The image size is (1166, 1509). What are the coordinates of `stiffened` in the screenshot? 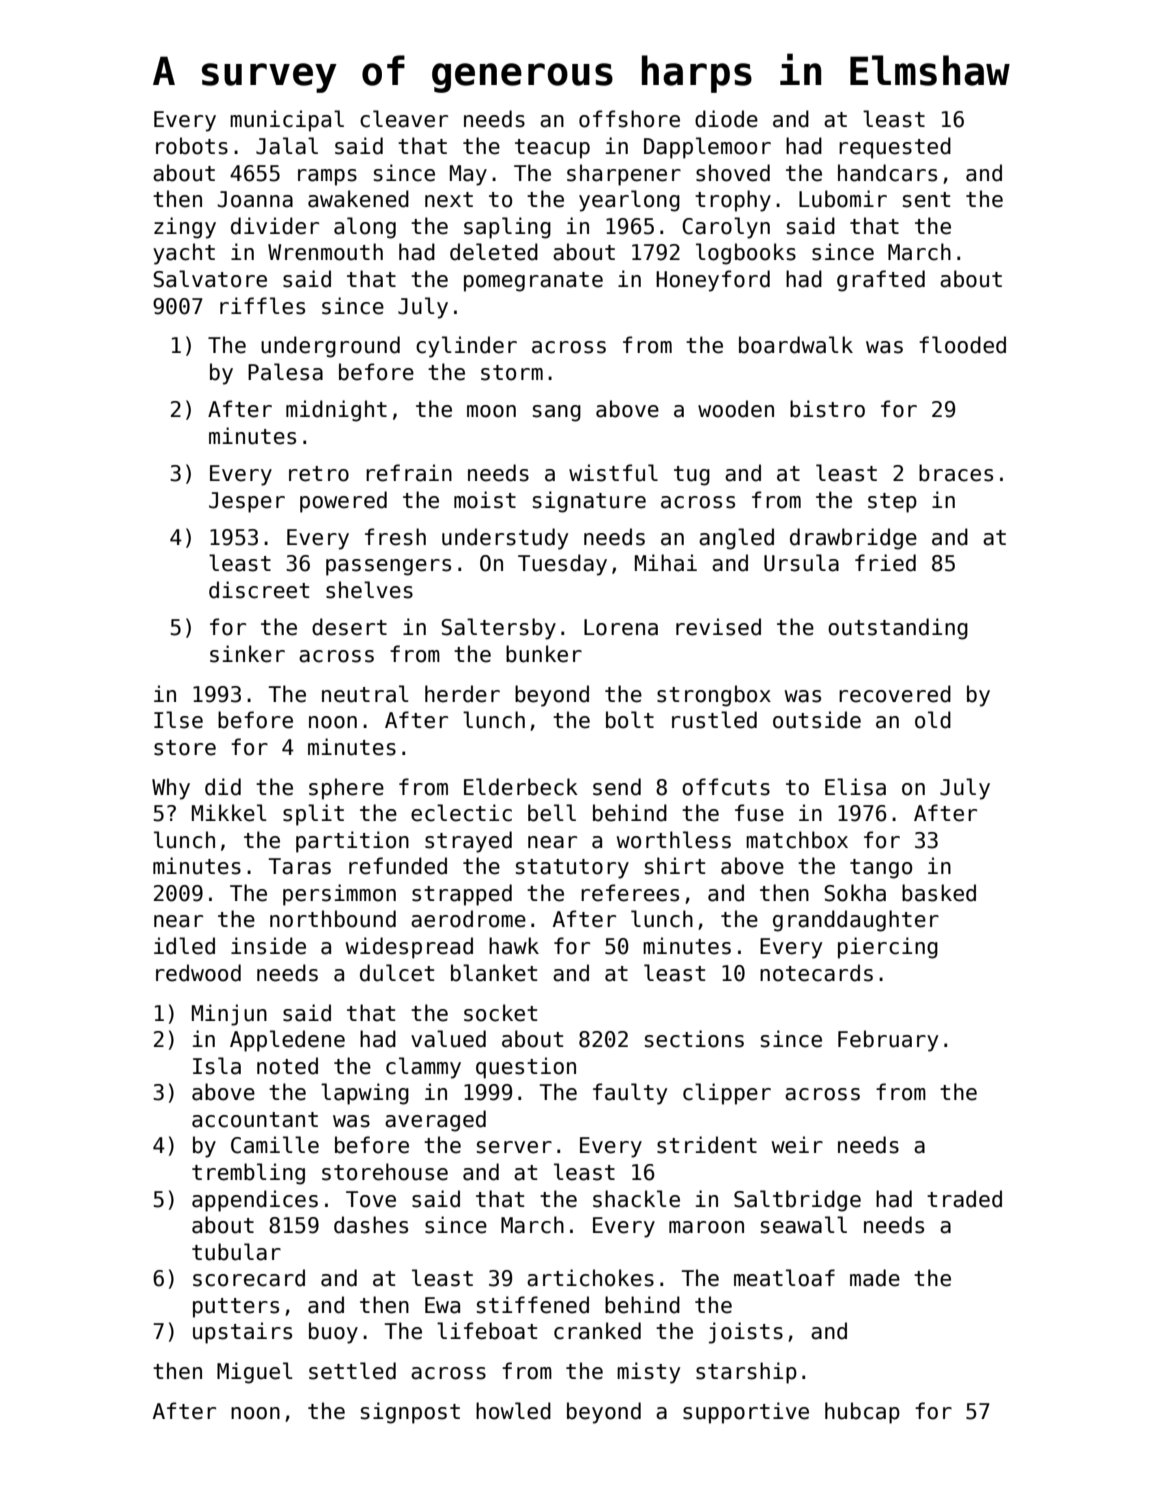 It's located at (533, 1305).
